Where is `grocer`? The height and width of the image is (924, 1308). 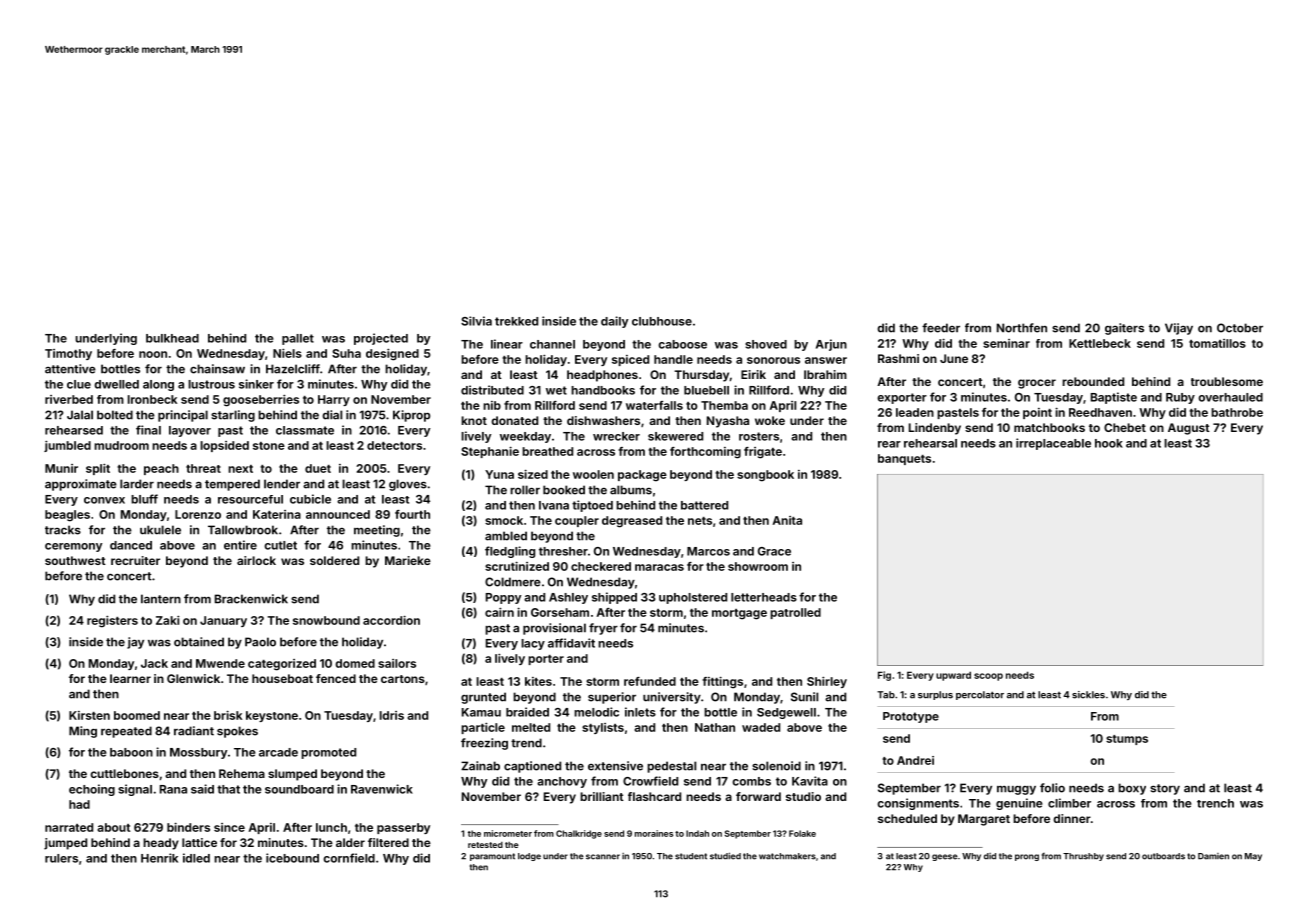
grocer is located at coordinates (1037, 384).
